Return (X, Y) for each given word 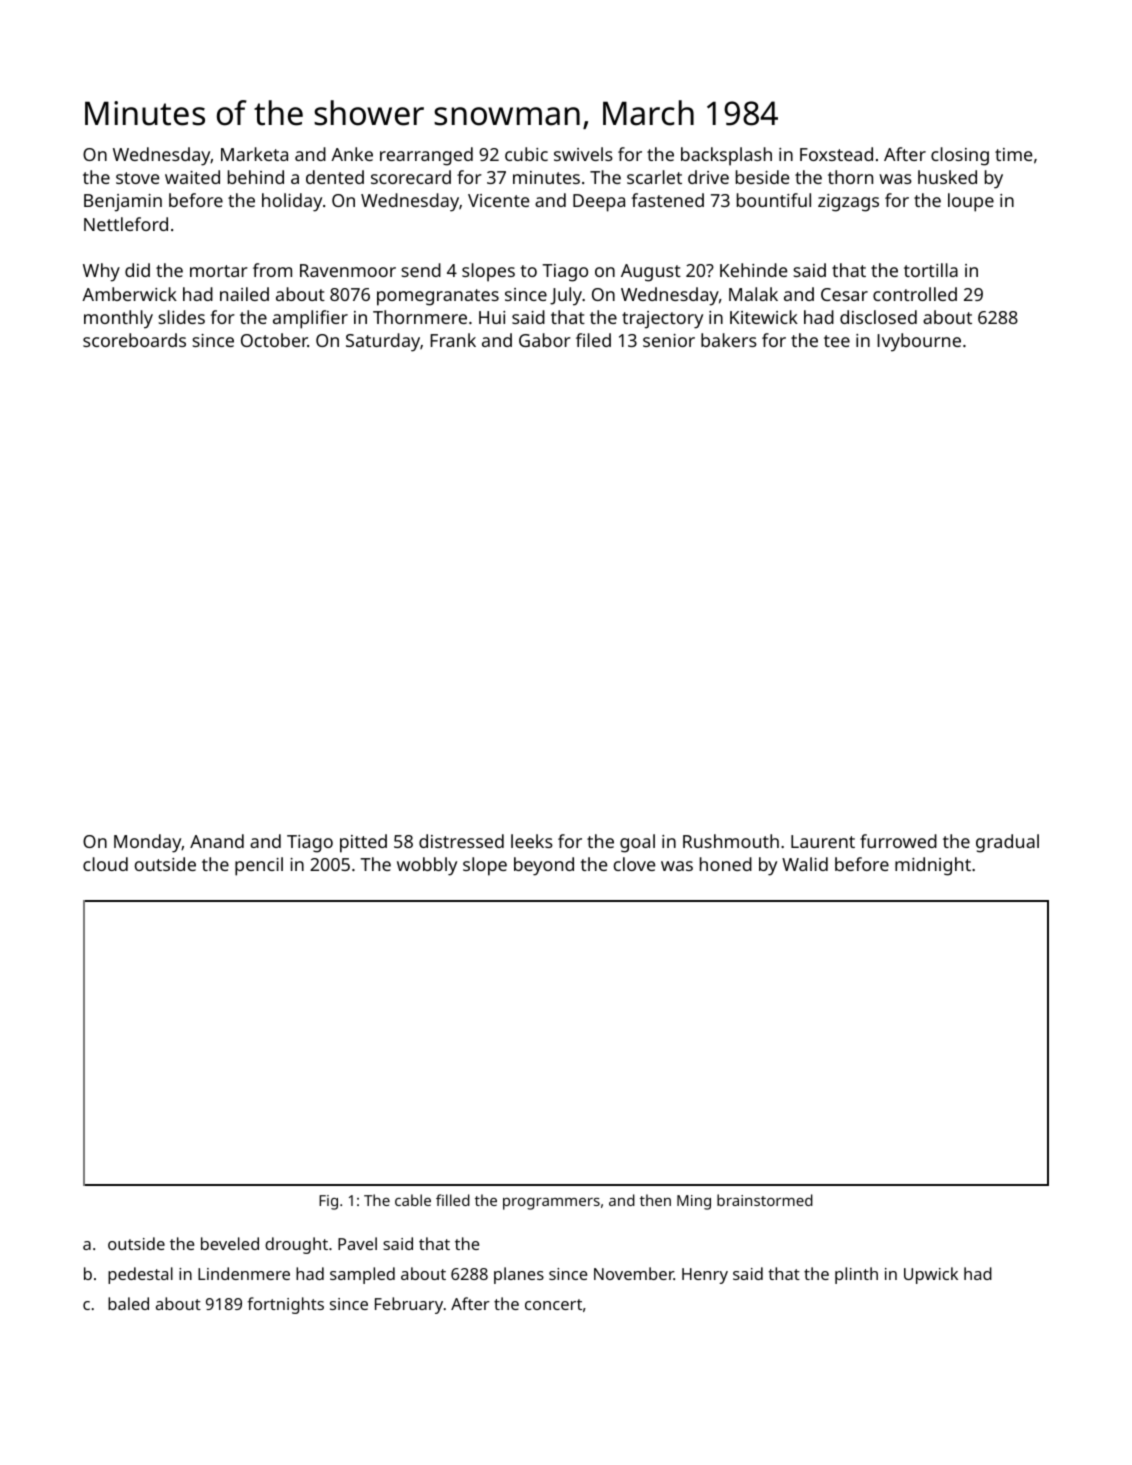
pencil (259, 866)
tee (837, 341)
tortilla (931, 270)
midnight (933, 866)
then (655, 1200)
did (137, 270)
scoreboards (134, 340)
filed (593, 340)
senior (669, 340)
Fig (328, 1202)
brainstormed (765, 1200)
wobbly (427, 866)
